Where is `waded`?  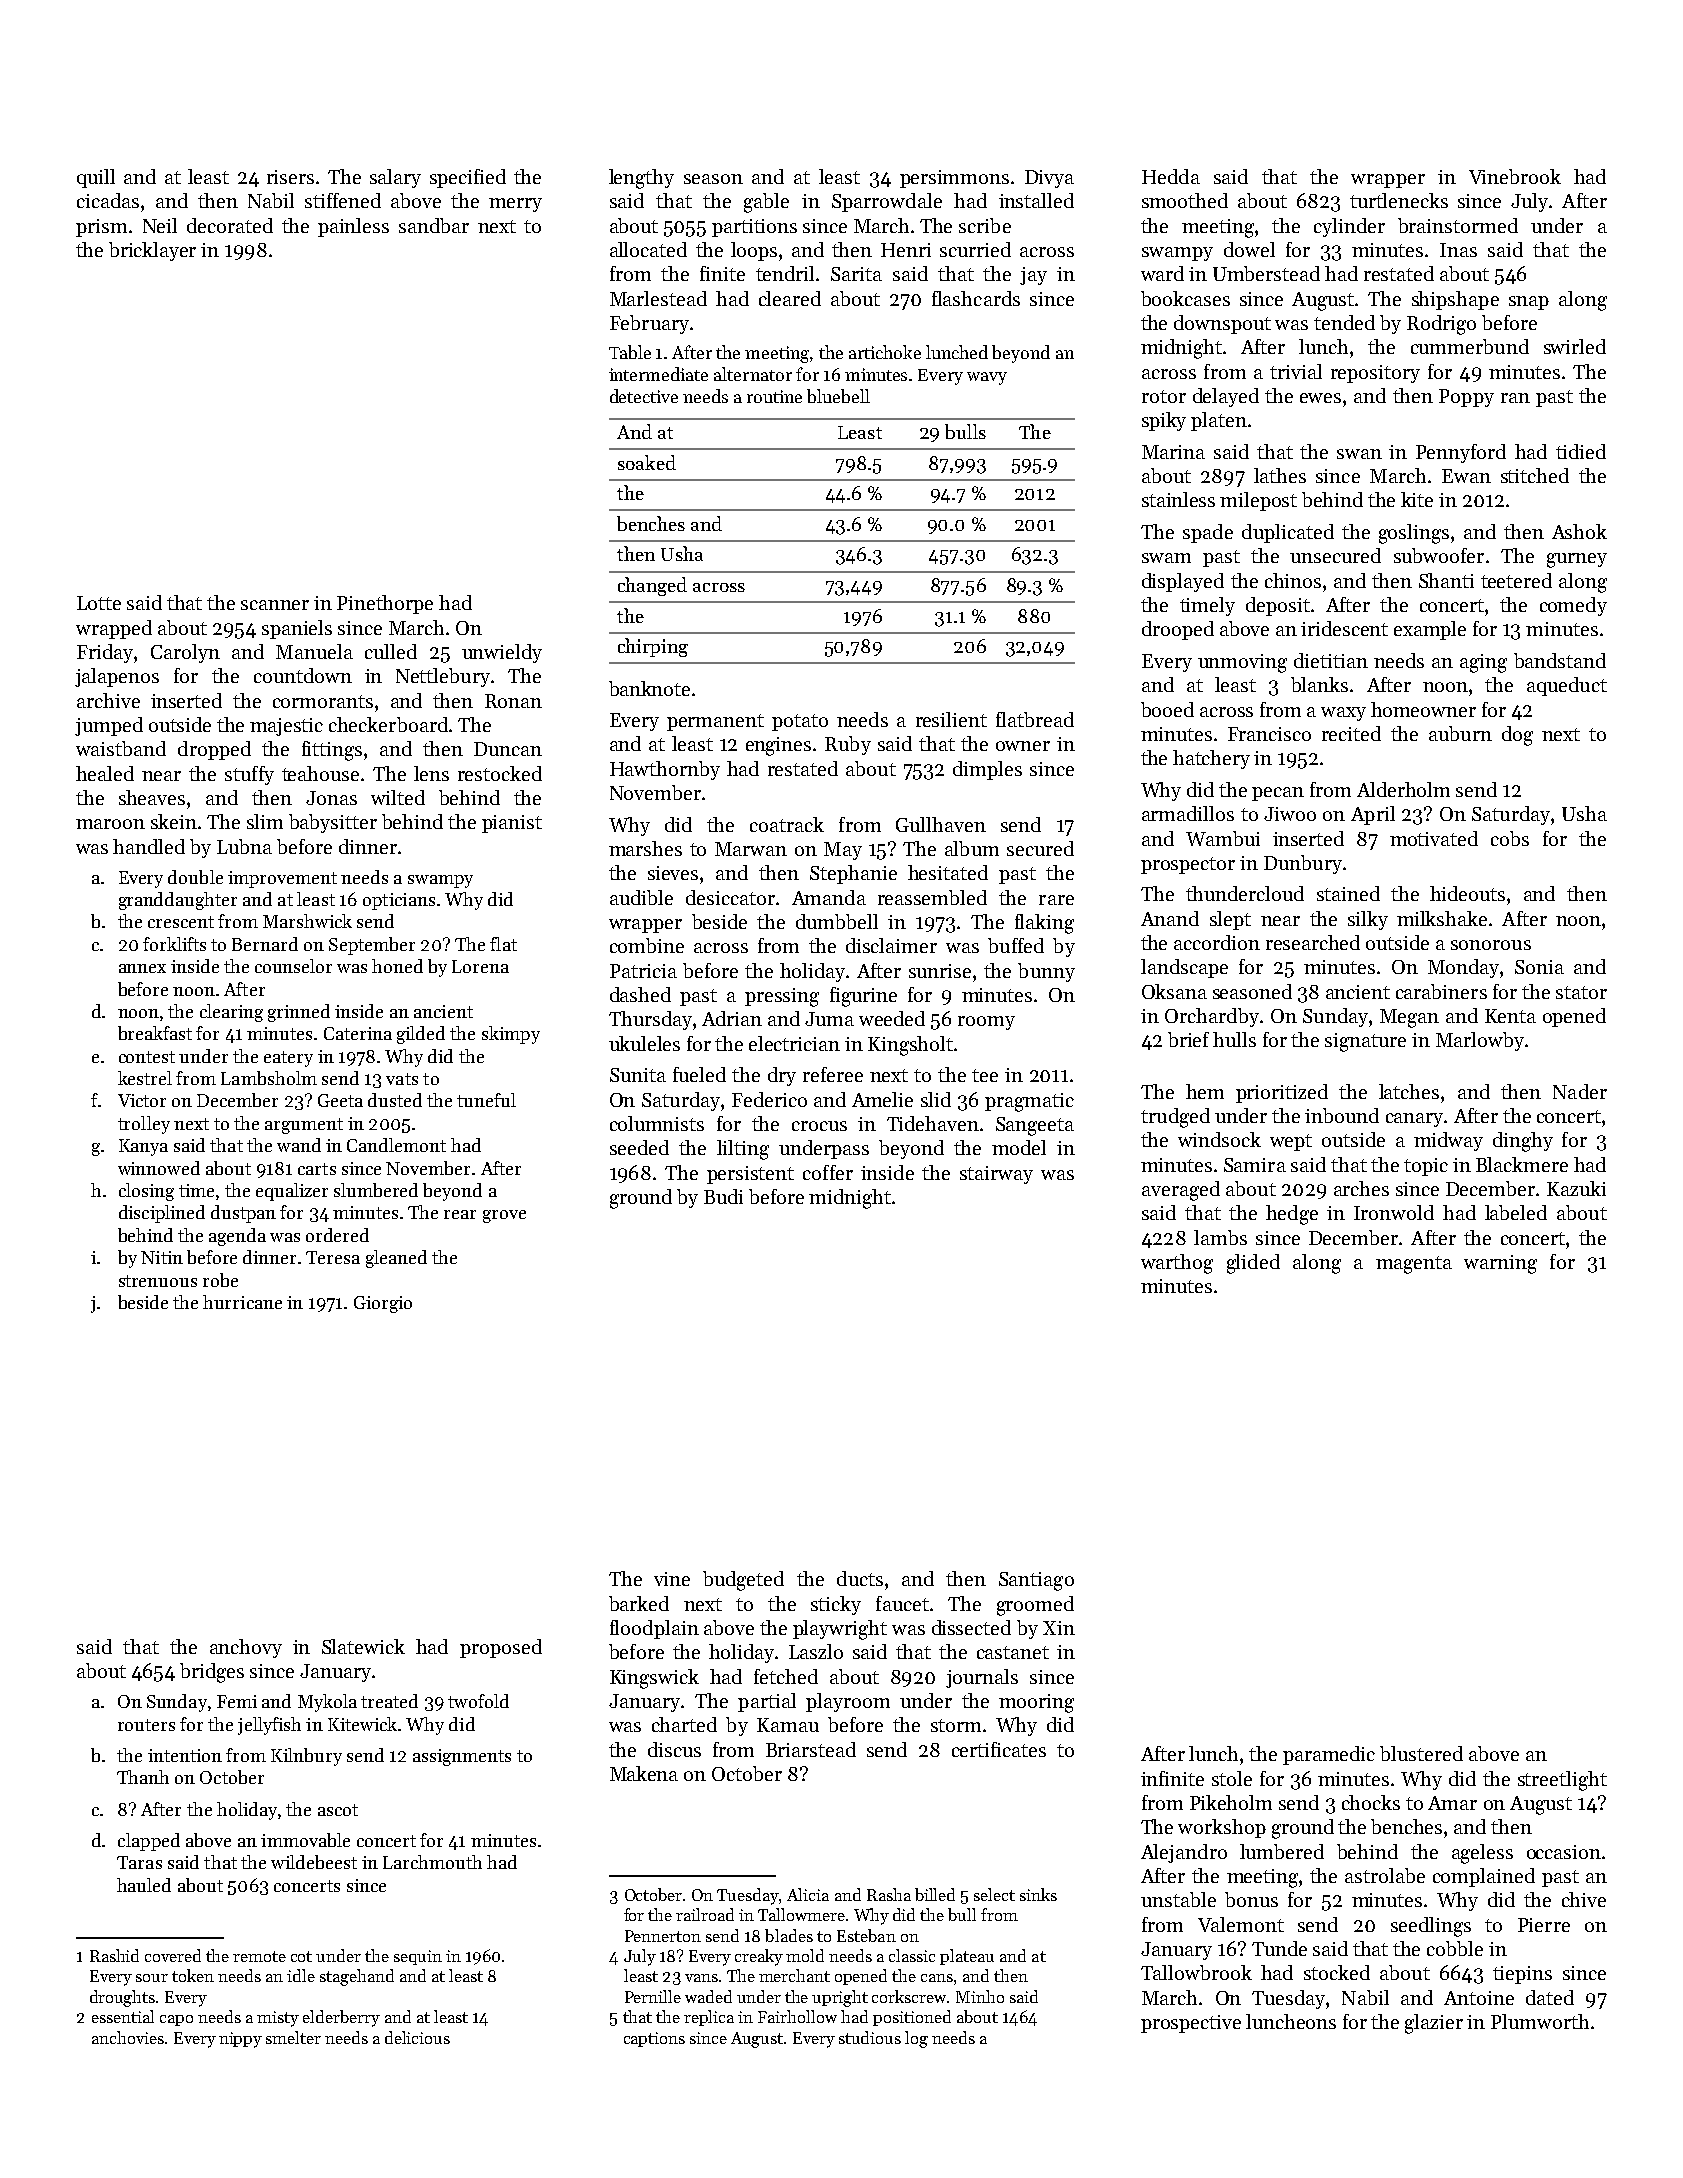
waded is located at coordinates (708, 1996).
